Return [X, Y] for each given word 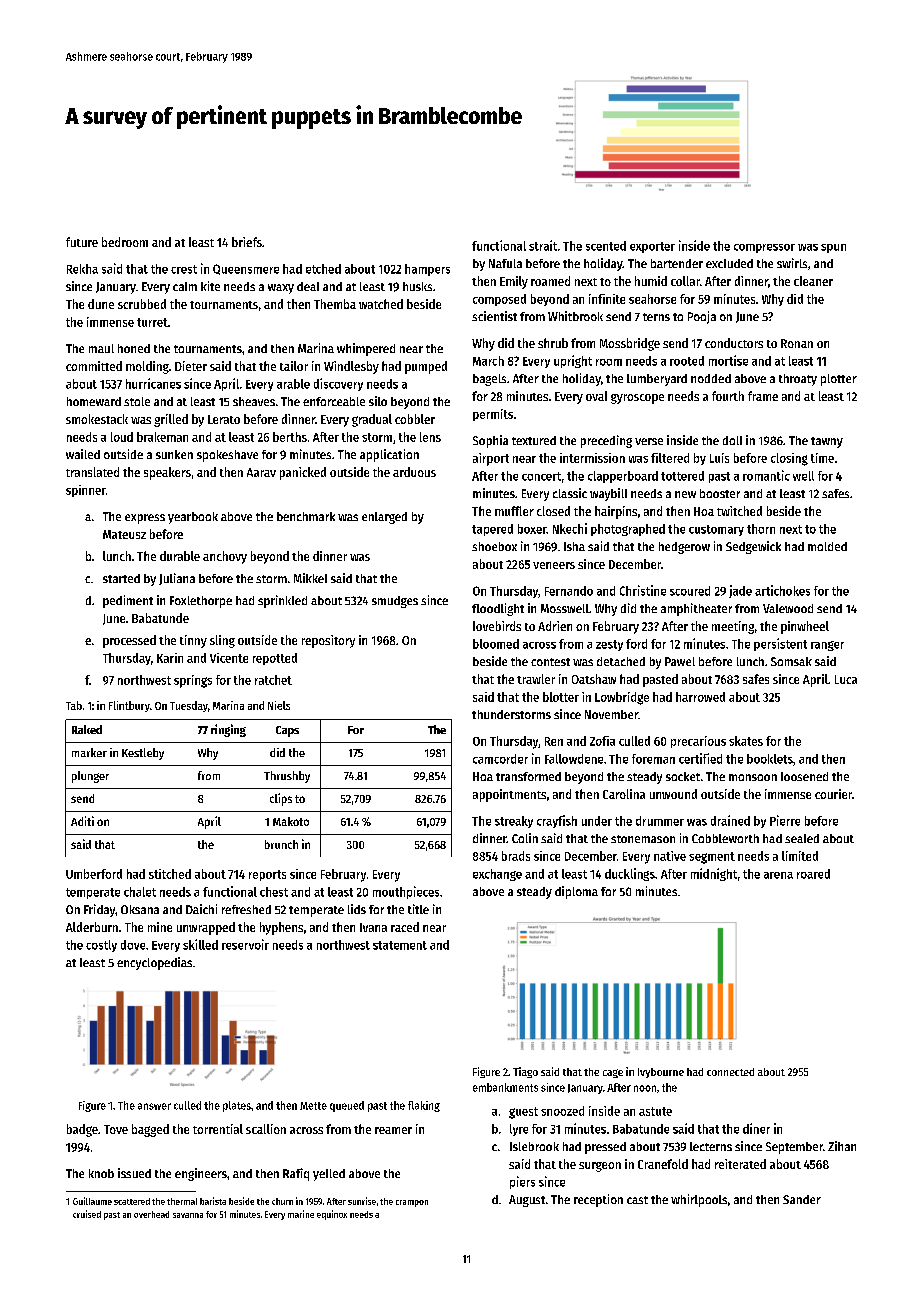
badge [82, 1130]
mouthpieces [406, 892]
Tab [74, 705]
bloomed [496, 644]
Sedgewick [753, 547]
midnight [714, 874]
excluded [729, 263]
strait [543, 245]
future [82, 242]
